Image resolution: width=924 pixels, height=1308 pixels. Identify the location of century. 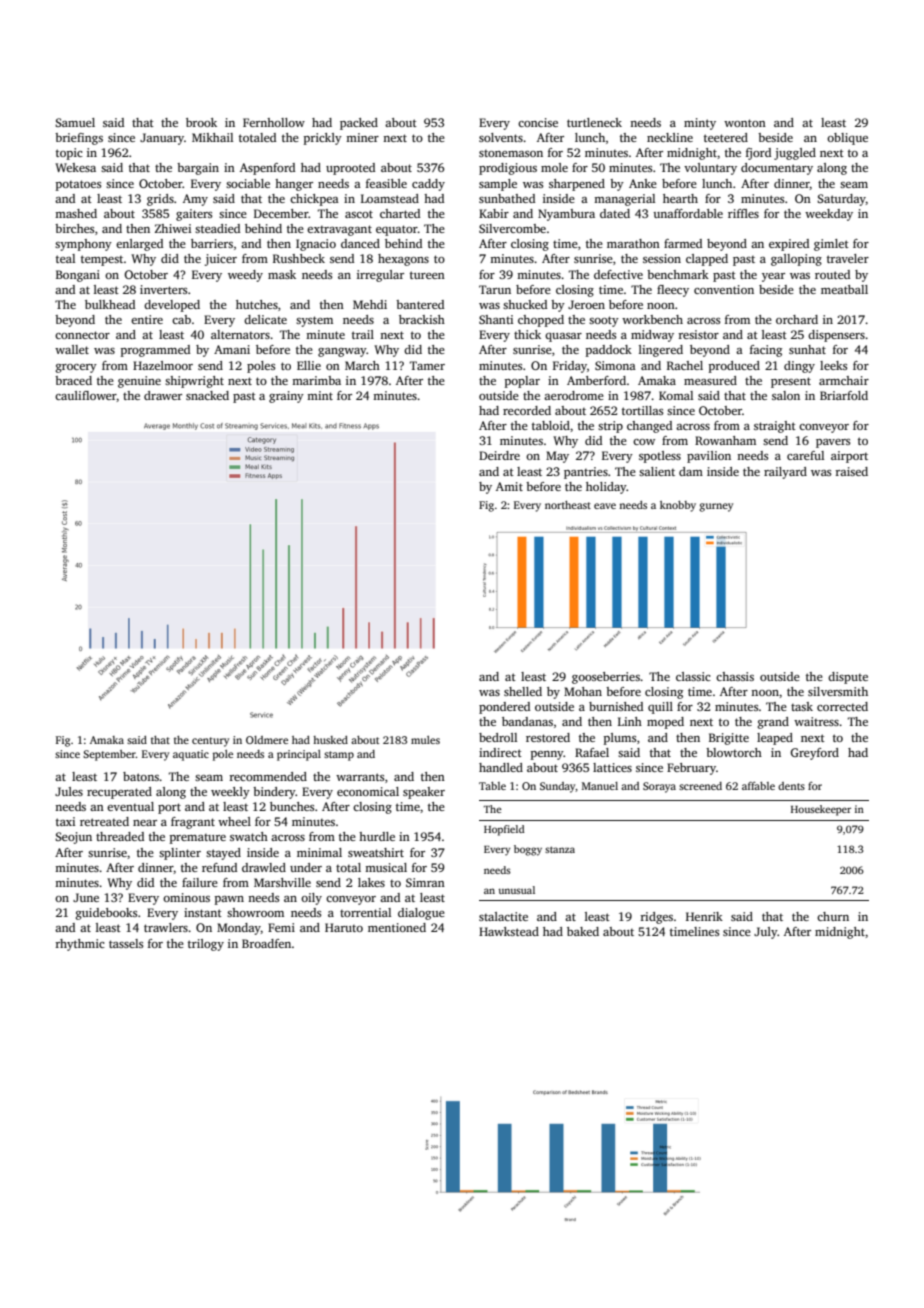
(210, 742).
